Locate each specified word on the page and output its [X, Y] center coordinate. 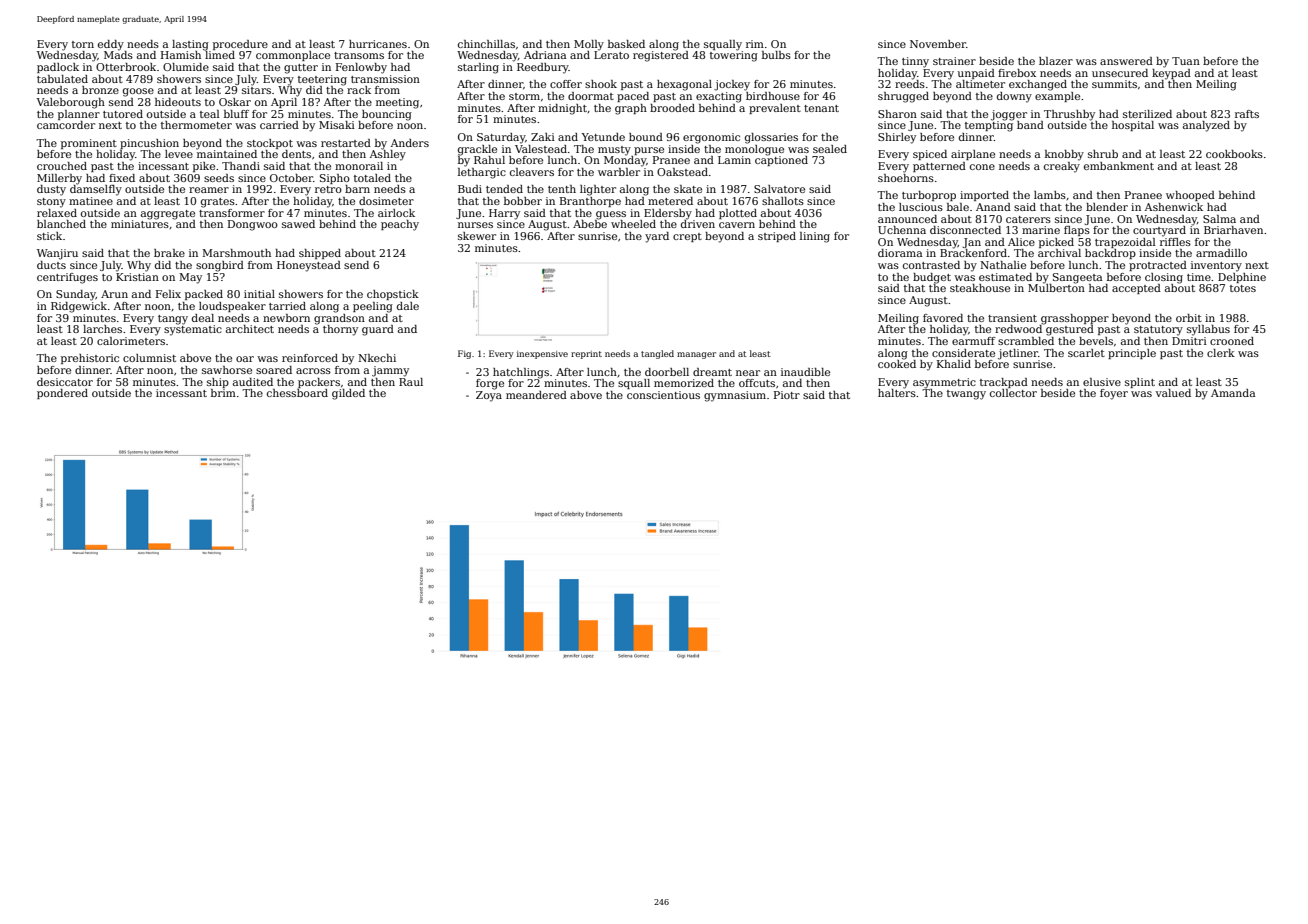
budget [932, 278]
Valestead [541, 149]
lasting [190, 45]
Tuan [1186, 61]
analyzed [1206, 126]
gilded [348, 394]
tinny [915, 62]
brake [169, 253]
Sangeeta [1077, 278]
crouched [62, 166]
